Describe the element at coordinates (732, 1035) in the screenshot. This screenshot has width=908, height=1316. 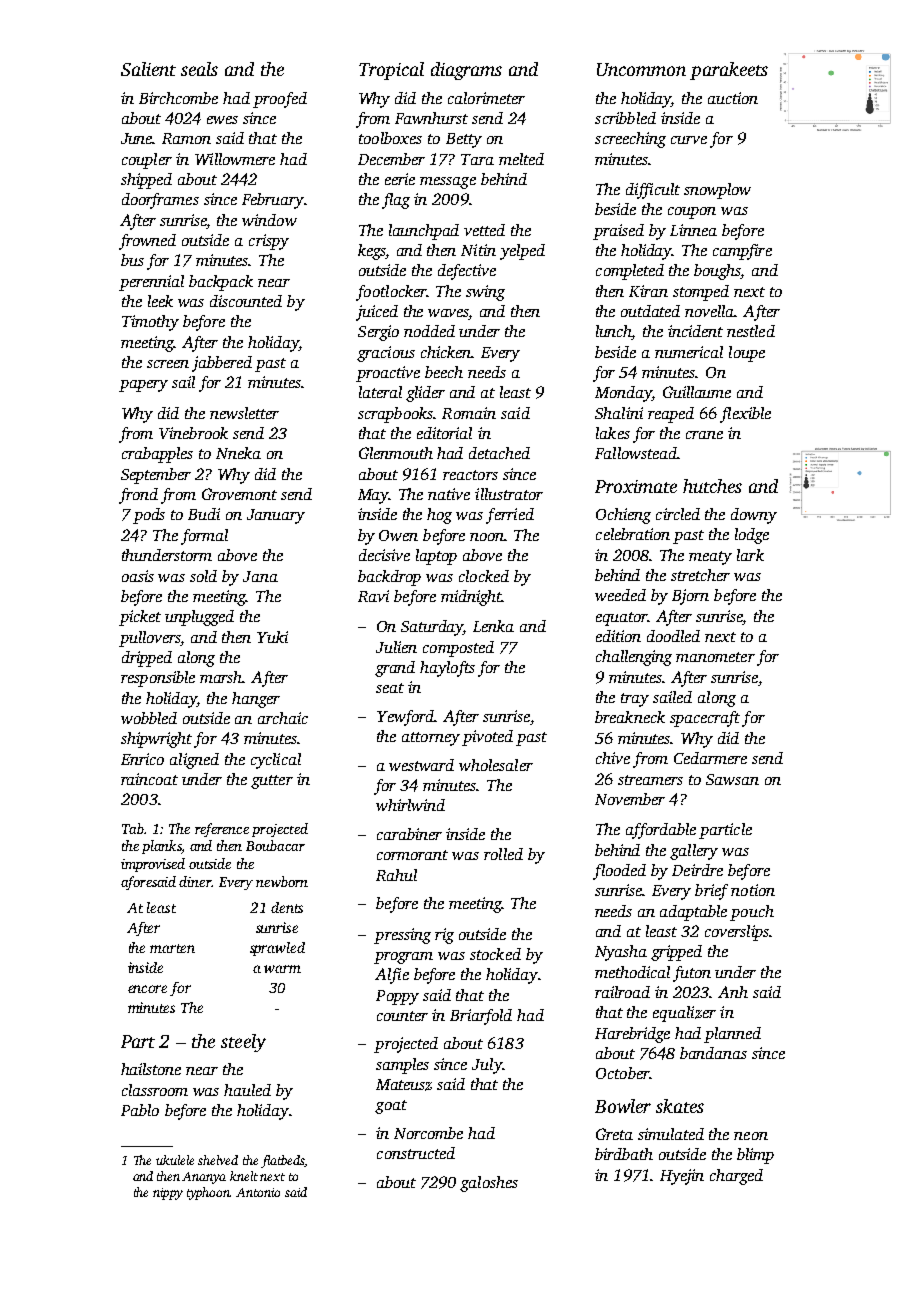
I see `planned` at that location.
